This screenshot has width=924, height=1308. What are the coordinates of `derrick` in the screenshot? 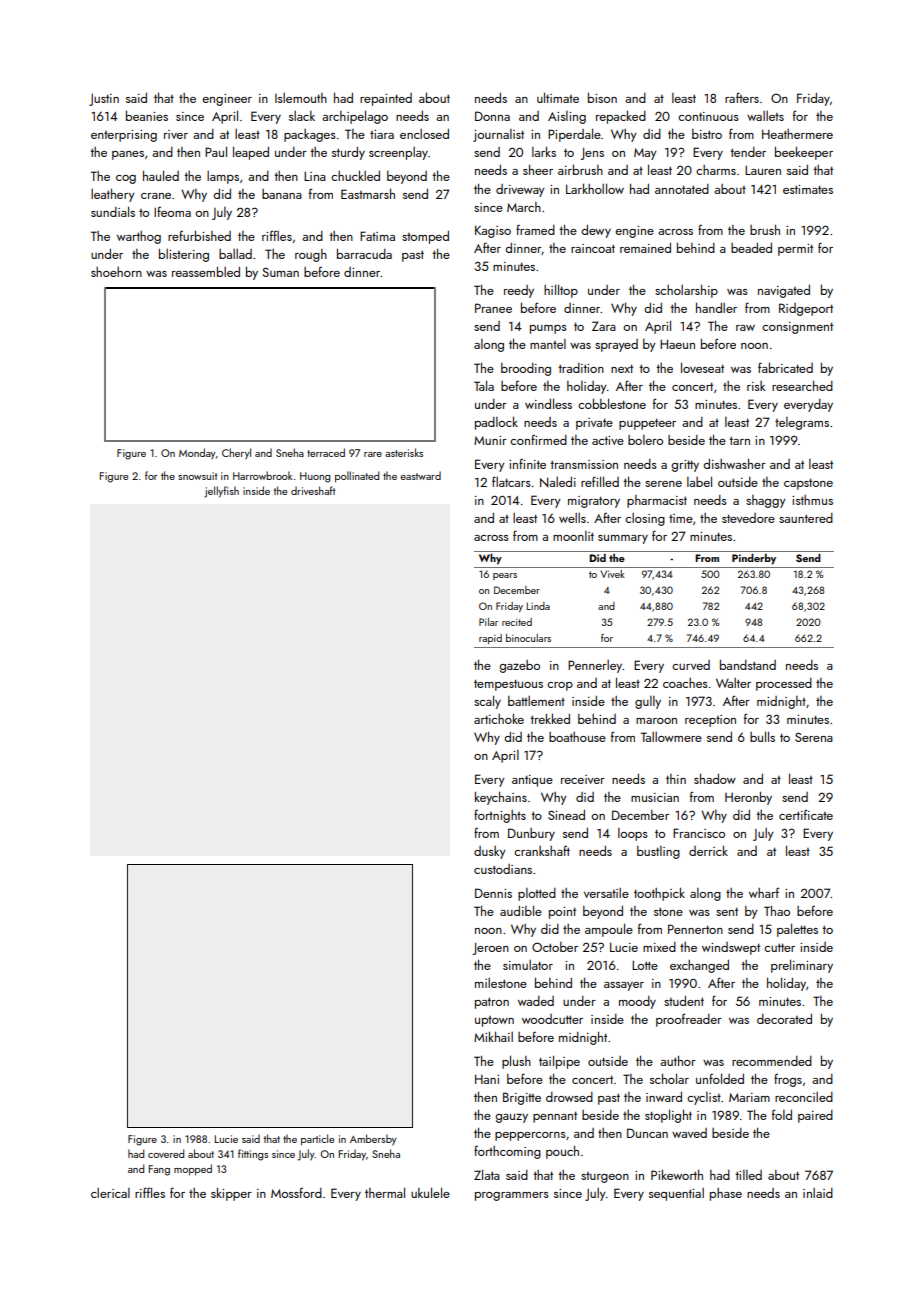 It's located at (708, 850).
